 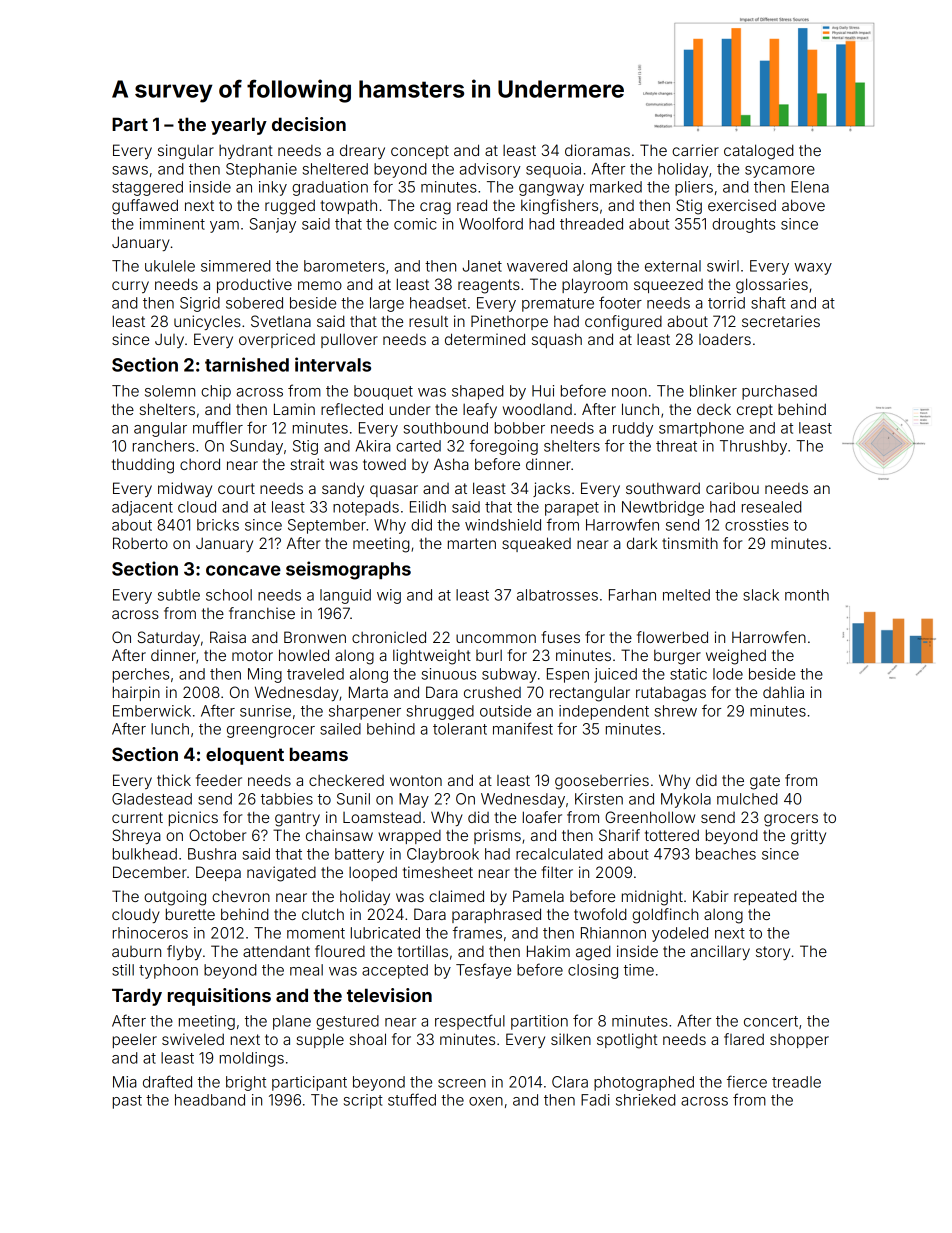 What do you see at coordinates (783, 692) in the document?
I see `dahlia` at bounding box center [783, 692].
